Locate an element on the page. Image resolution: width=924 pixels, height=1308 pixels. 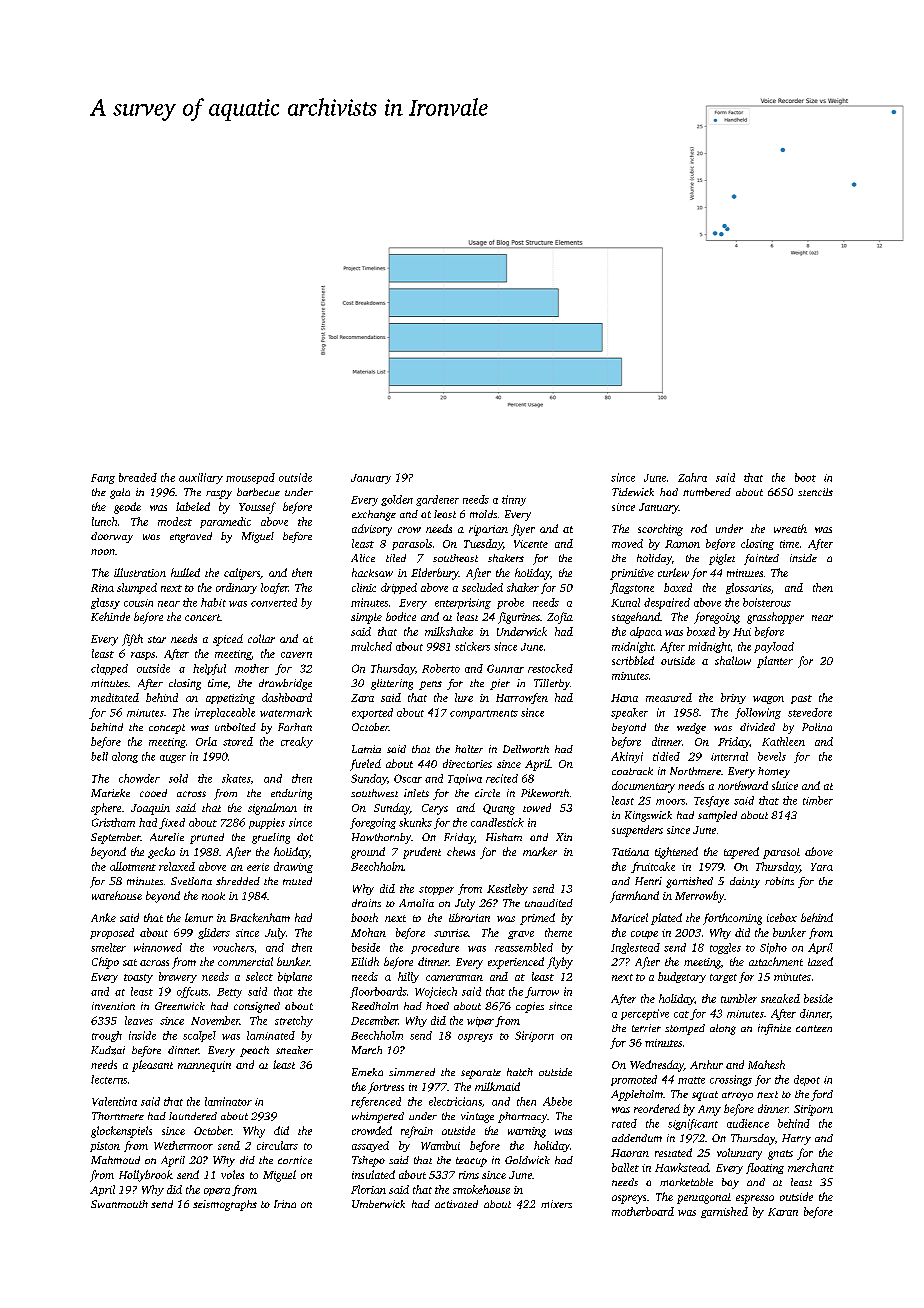
stencils is located at coordinates (815, 492).
